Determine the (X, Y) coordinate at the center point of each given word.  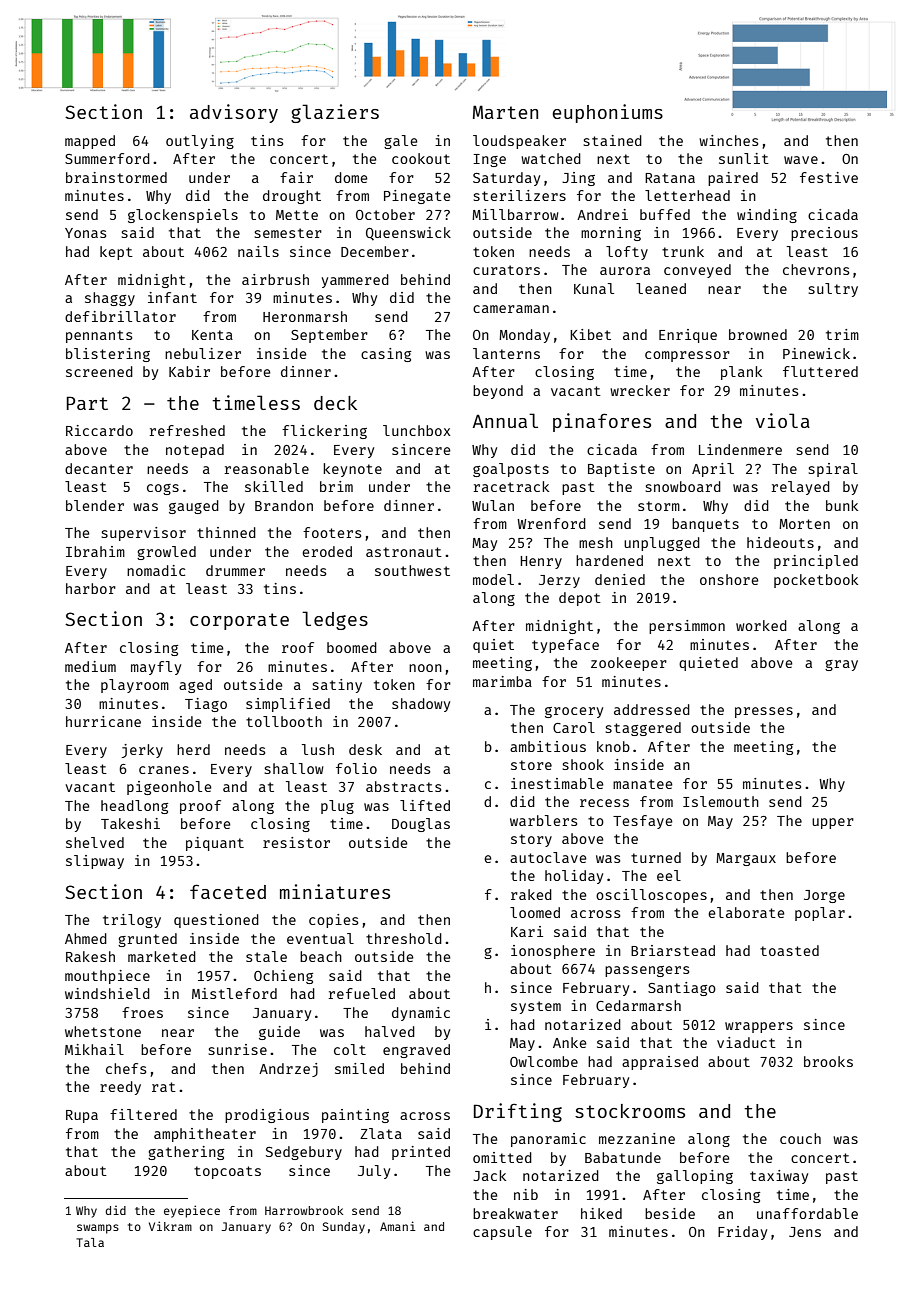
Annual (505, 420)
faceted (228, 891)
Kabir (189, 371)
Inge (489, 160)
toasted (789, 950)
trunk (683, 251)
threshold (404, 938)
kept (116, 253)
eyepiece (192, 1211)
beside (670, 1213)
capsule (502, 1233)
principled (816, 562)
